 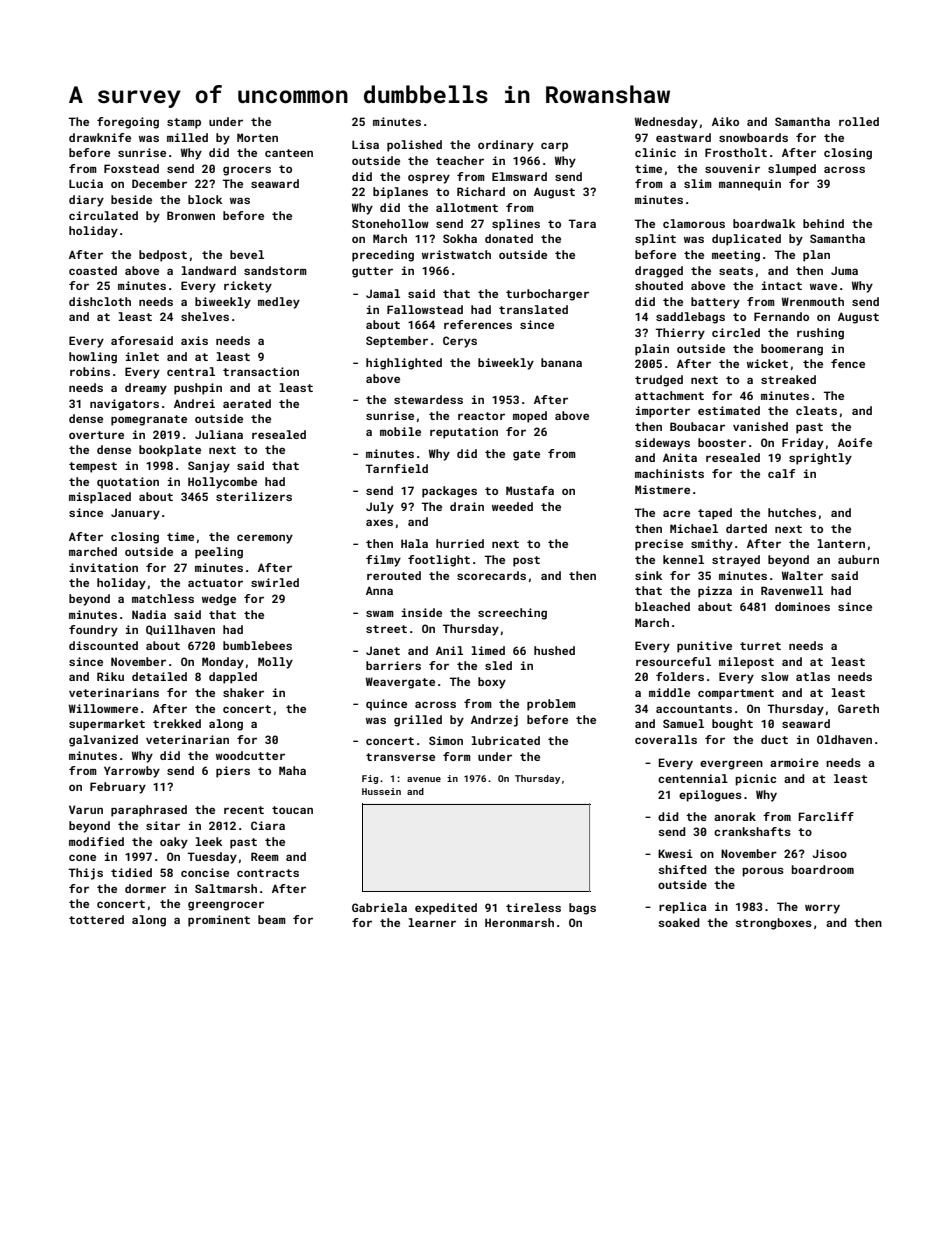 What do you see at coordinates (365, 144) in the image?
I see `Lisa` at bounding box center [365, 144].
